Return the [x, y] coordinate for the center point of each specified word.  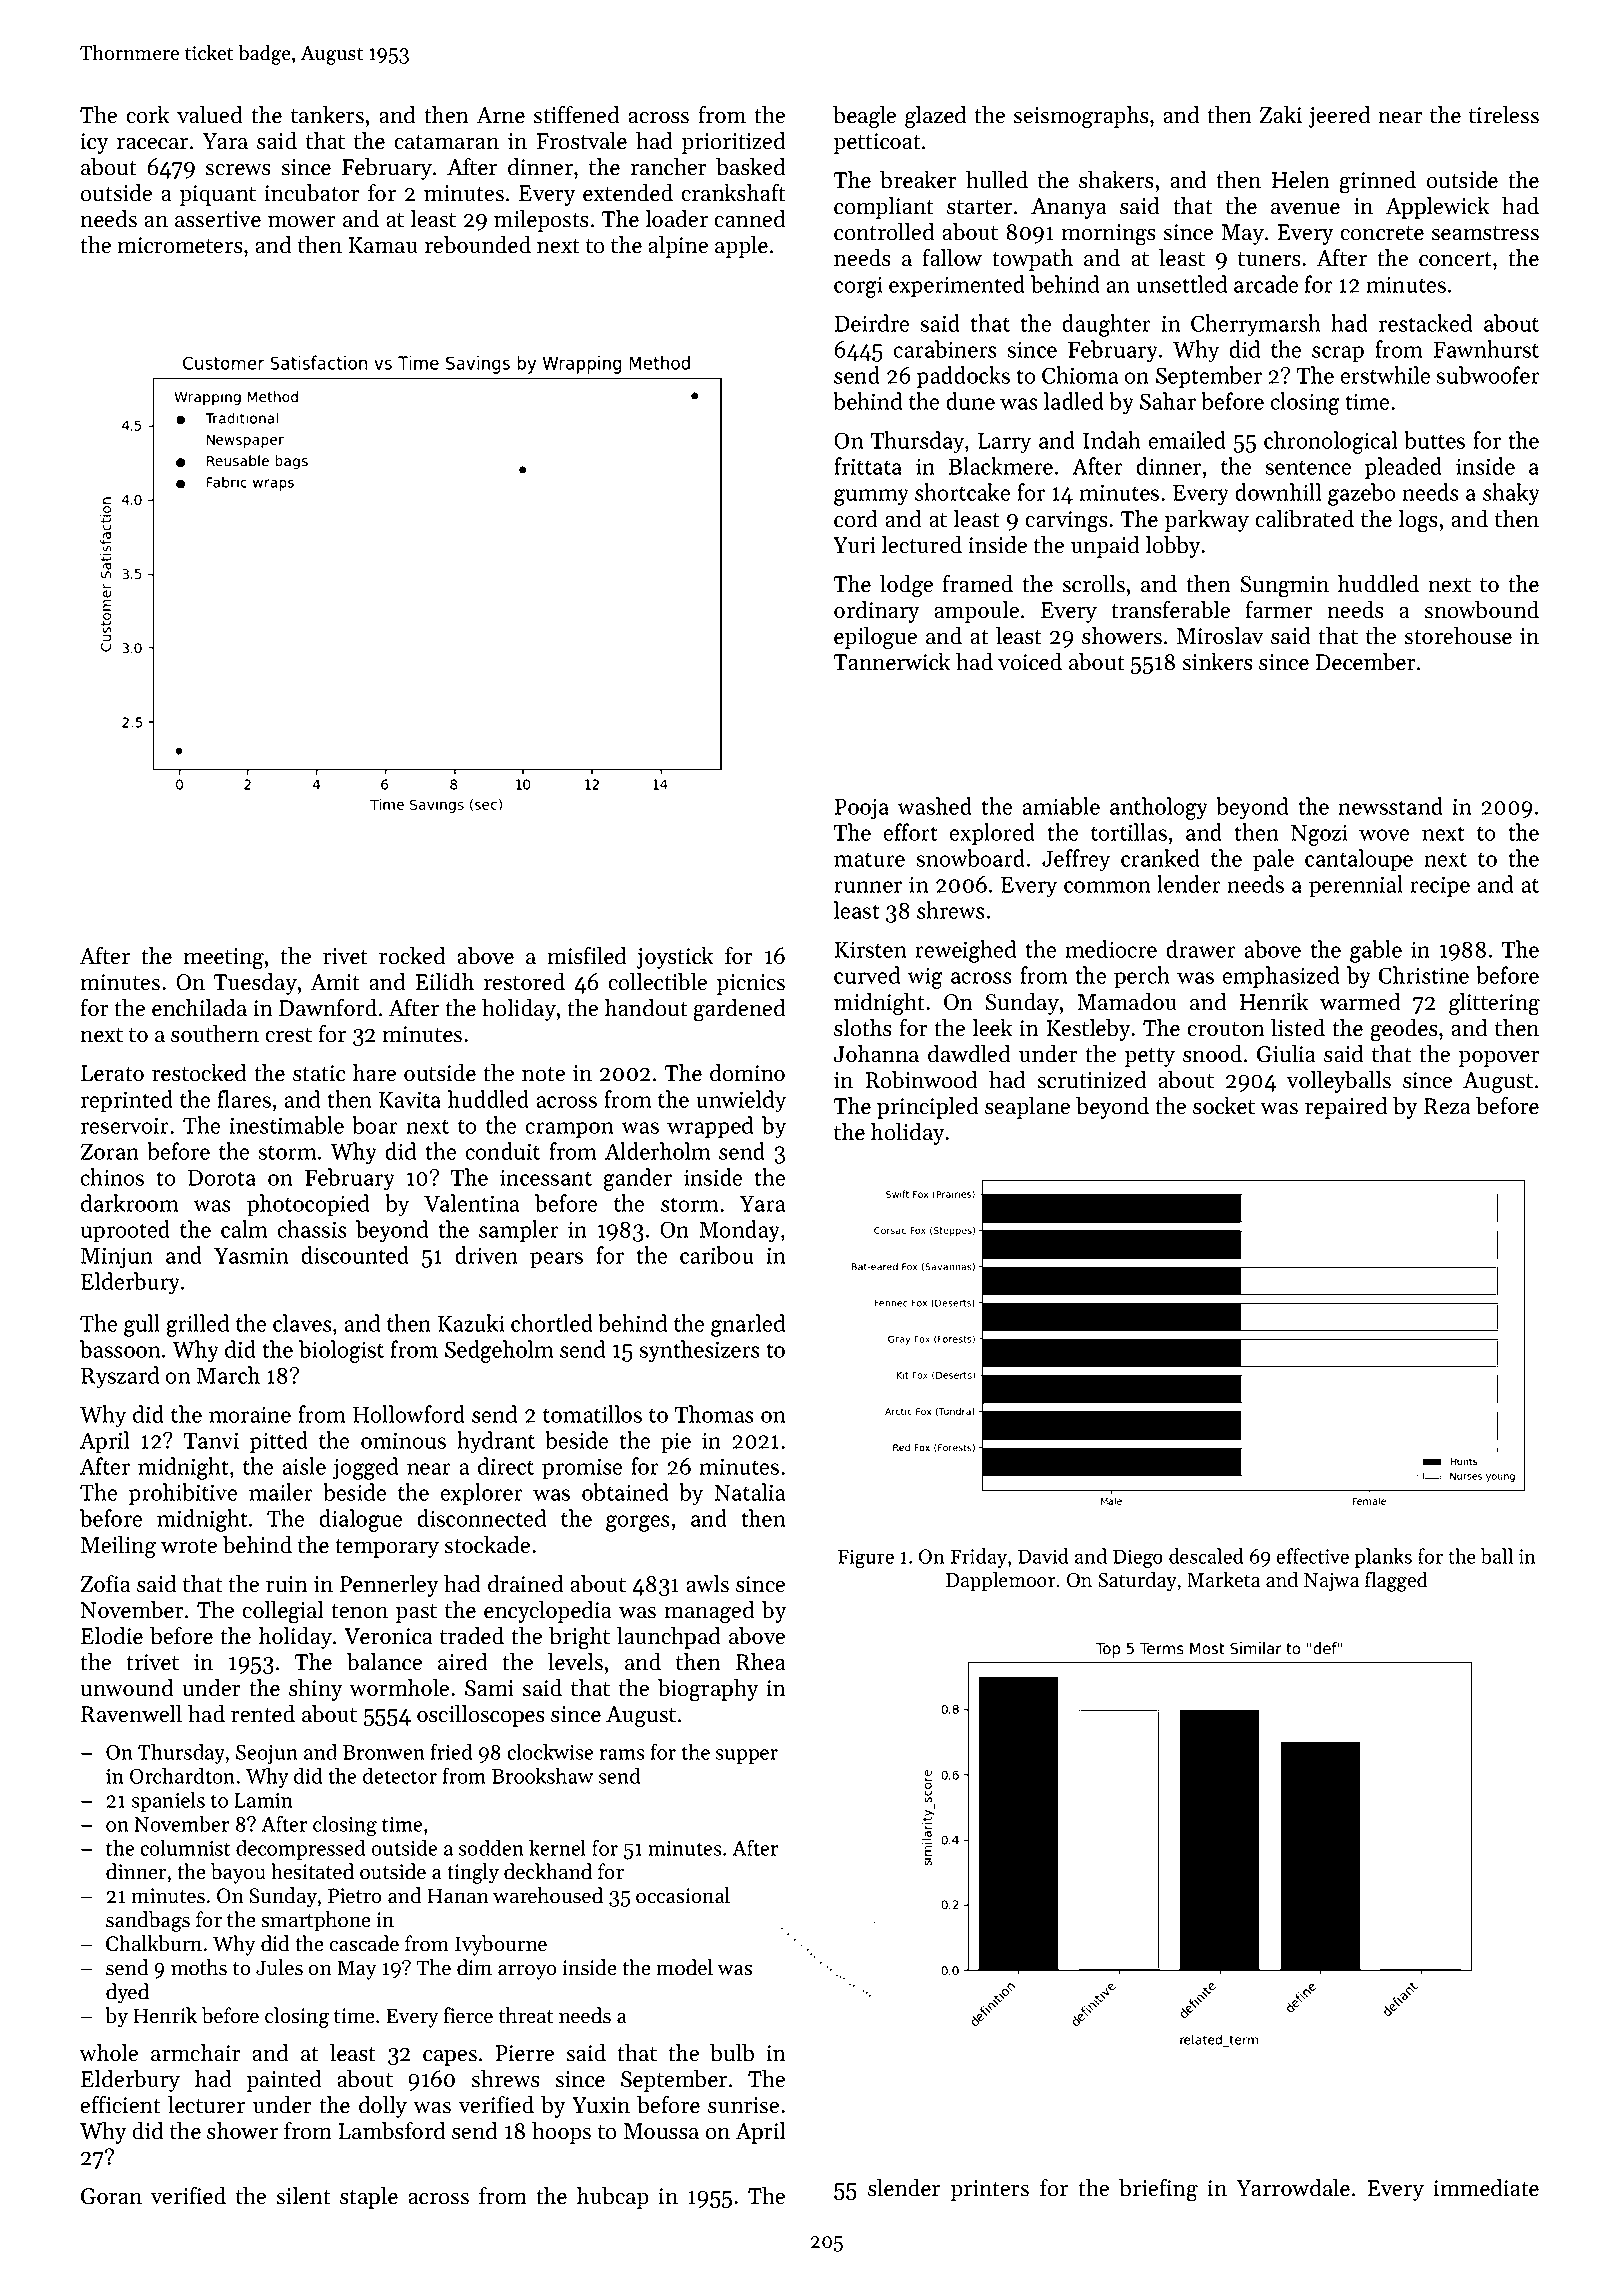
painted [284, 2081]
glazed [936, 117]
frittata [868, 466]
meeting [223, 959]
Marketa [1223, 1580]
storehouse [1458, 636]
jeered [1340, 117]
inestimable [286, 1125]
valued [210, 115]
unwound [127, 1688]
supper [746, 1756]
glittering [1494, 1004]
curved [867, 975]
